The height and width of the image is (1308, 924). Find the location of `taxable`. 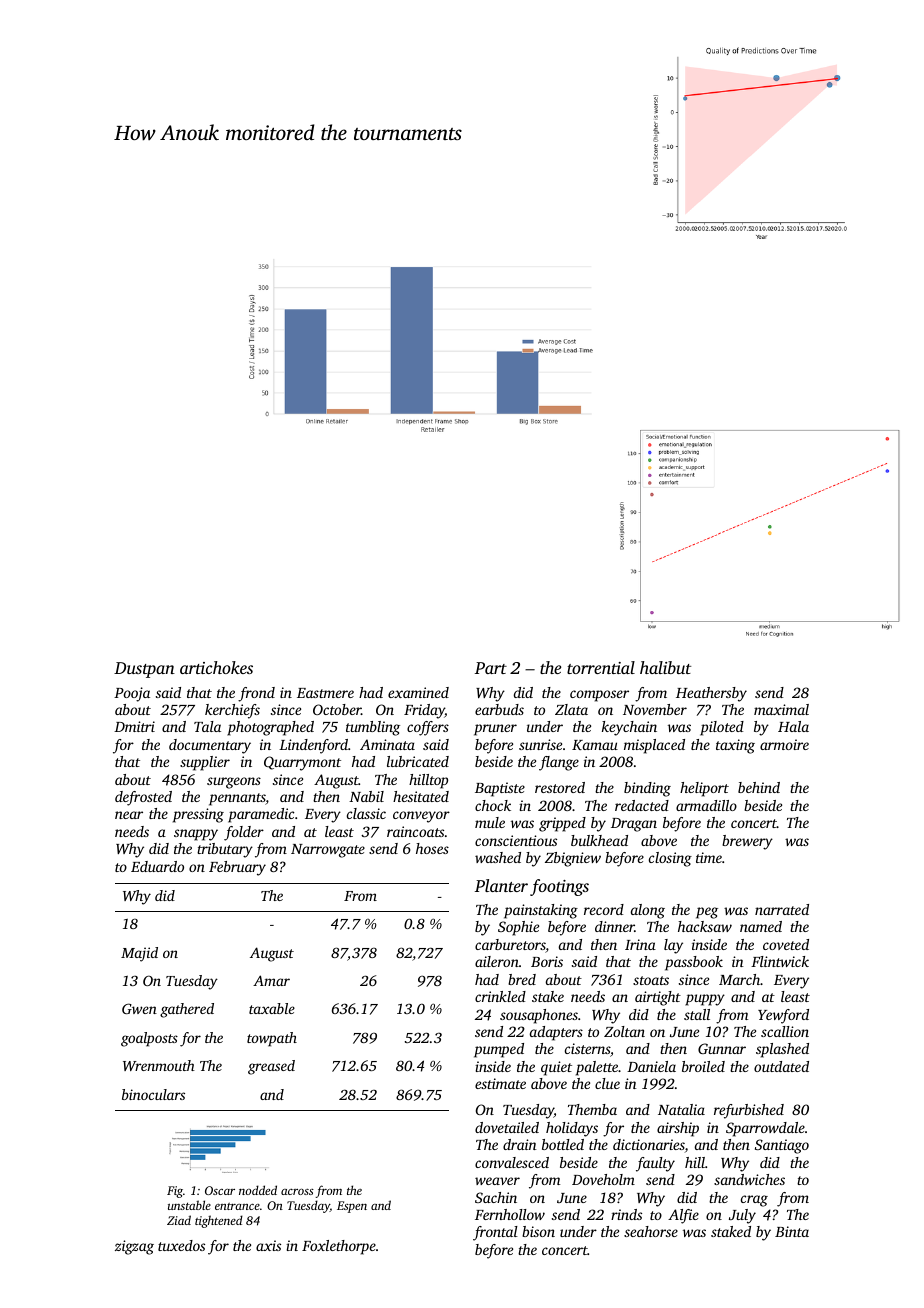

taxable is located at coordinates (272, 1008).
